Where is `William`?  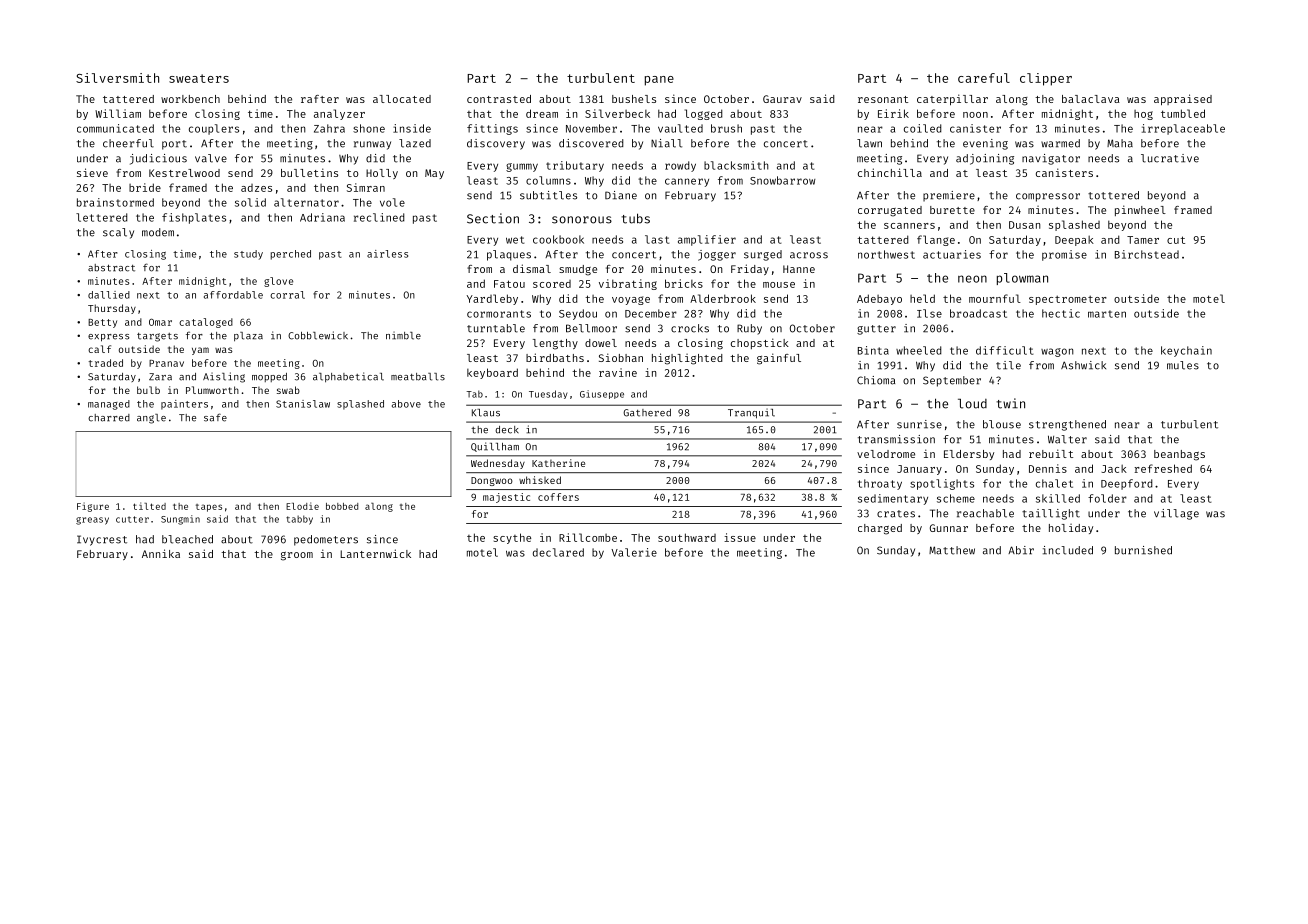 William is located at coordinates (118, 113).
